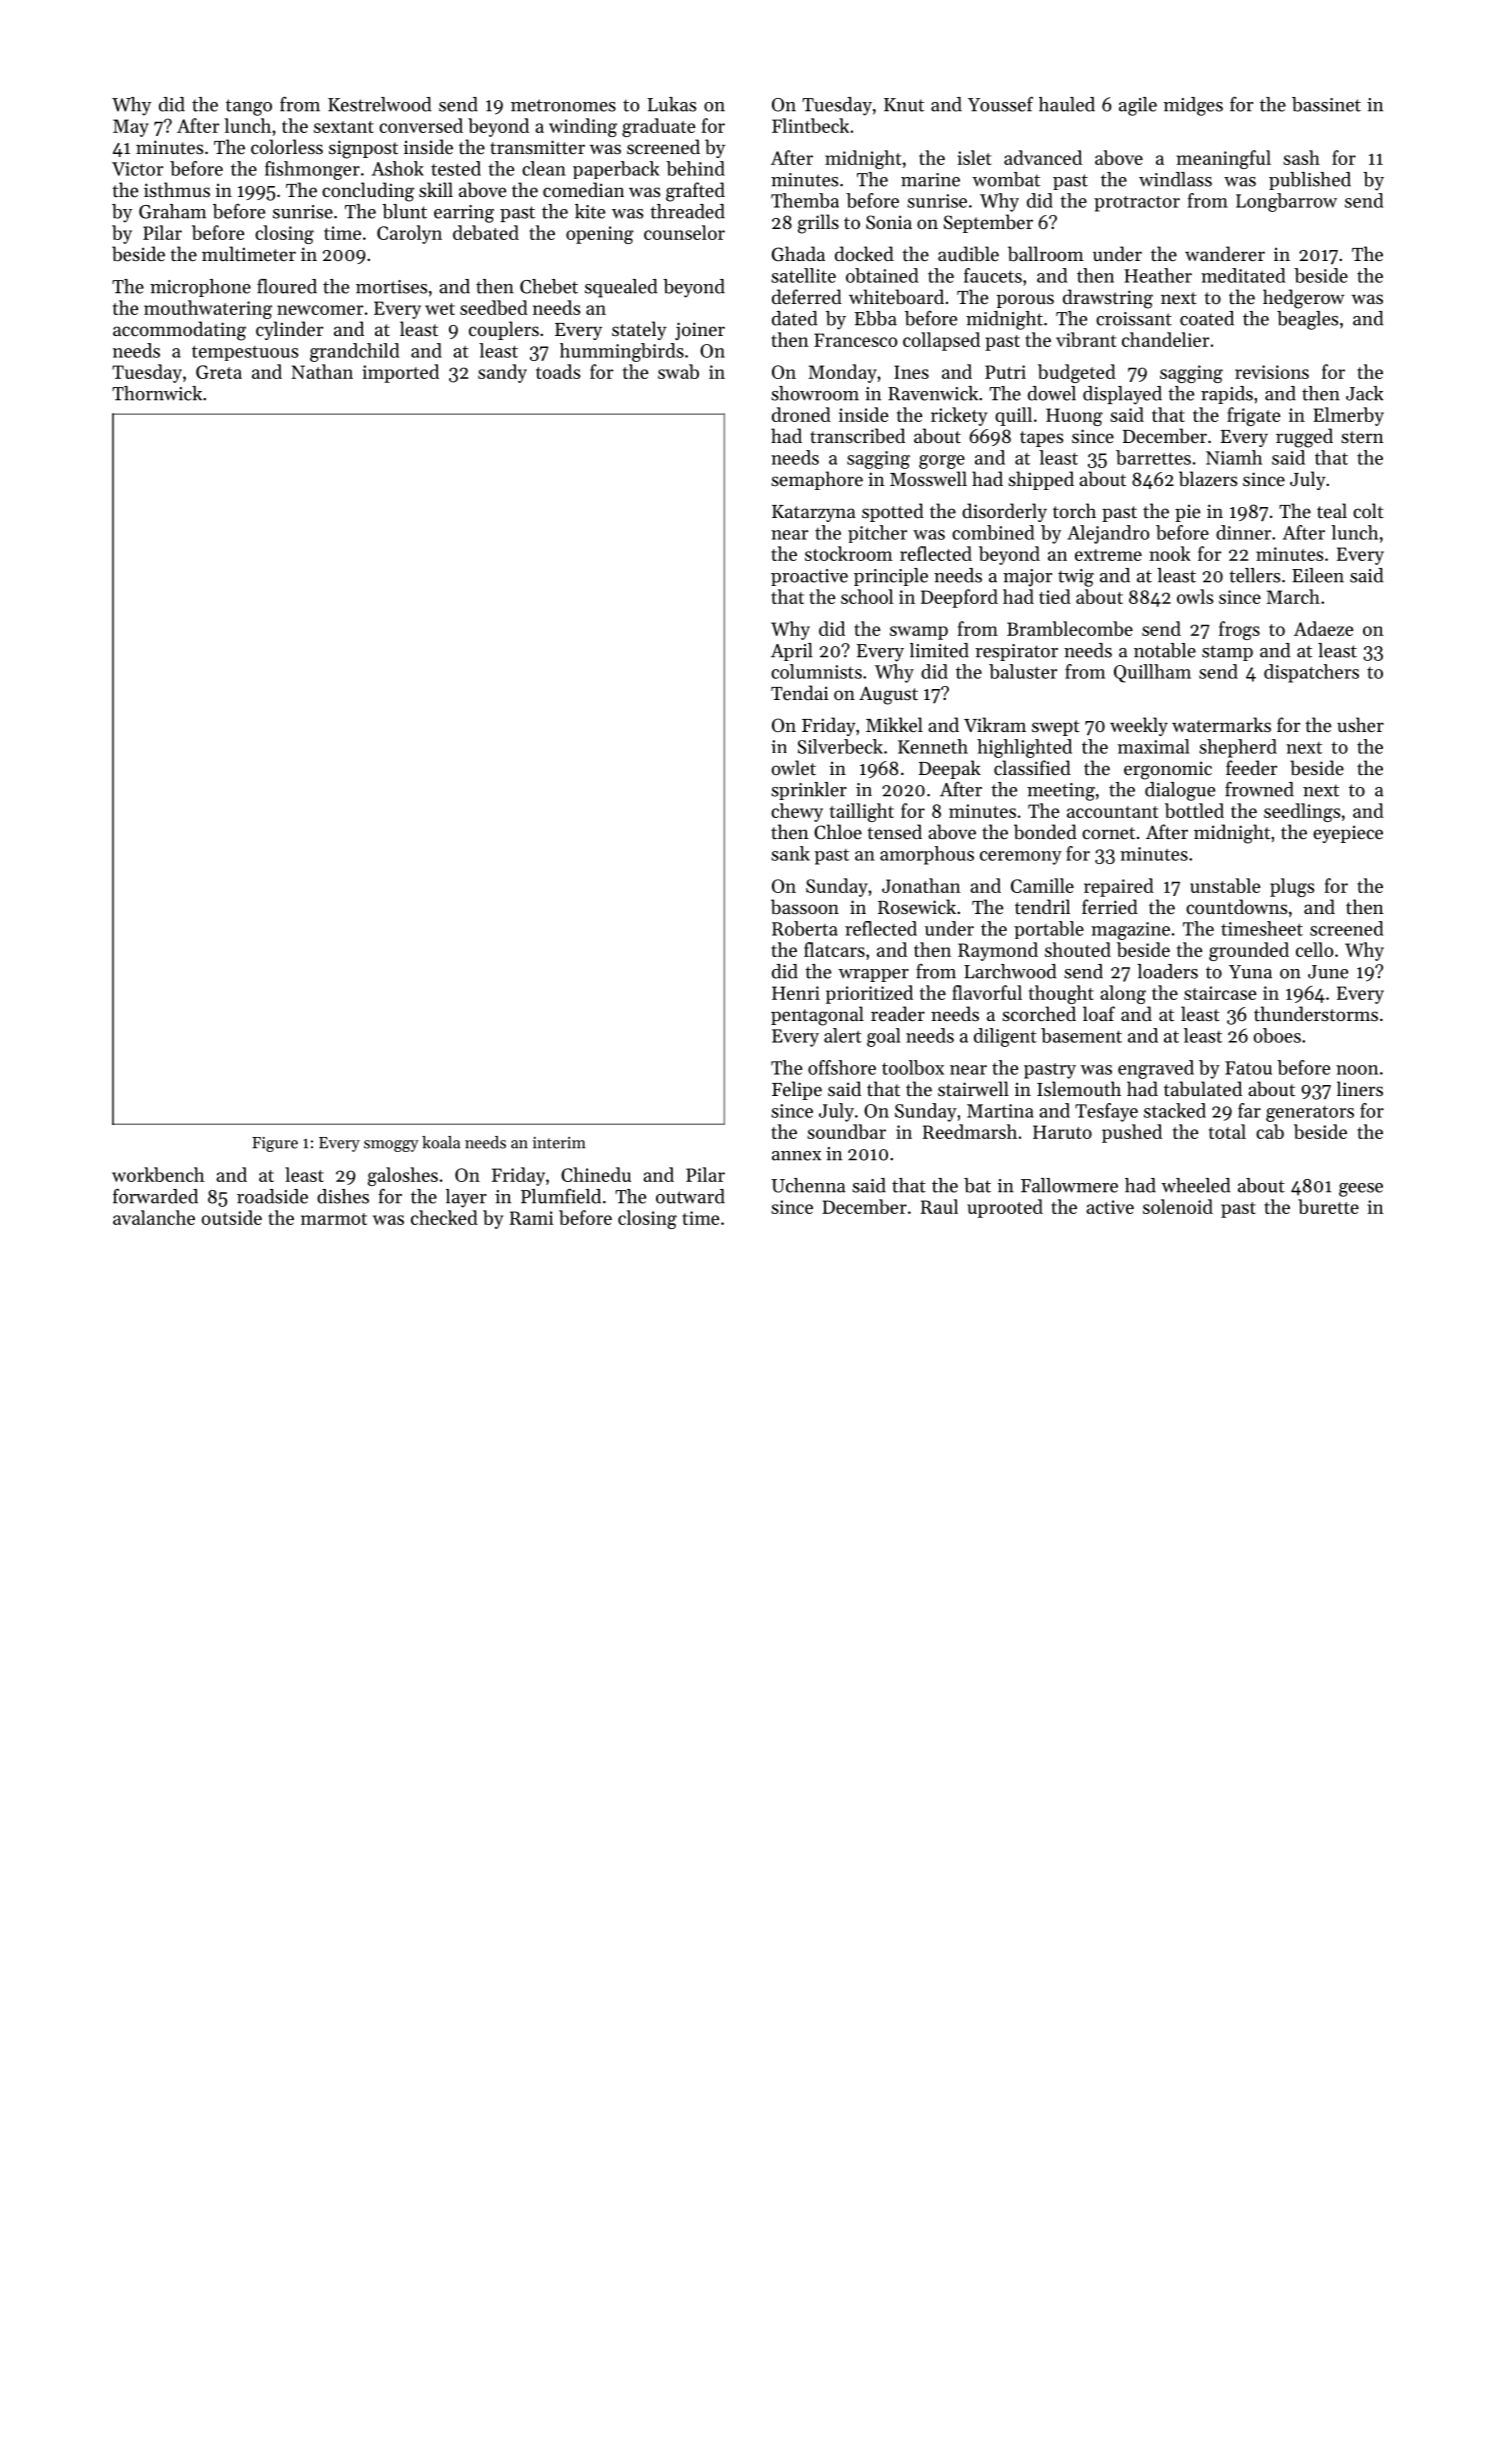 This page has width=1496, height=2464. What do you see at coordinates (1130, 931) in the page?
I see `magazine` at bounding box center [1130, 931].
